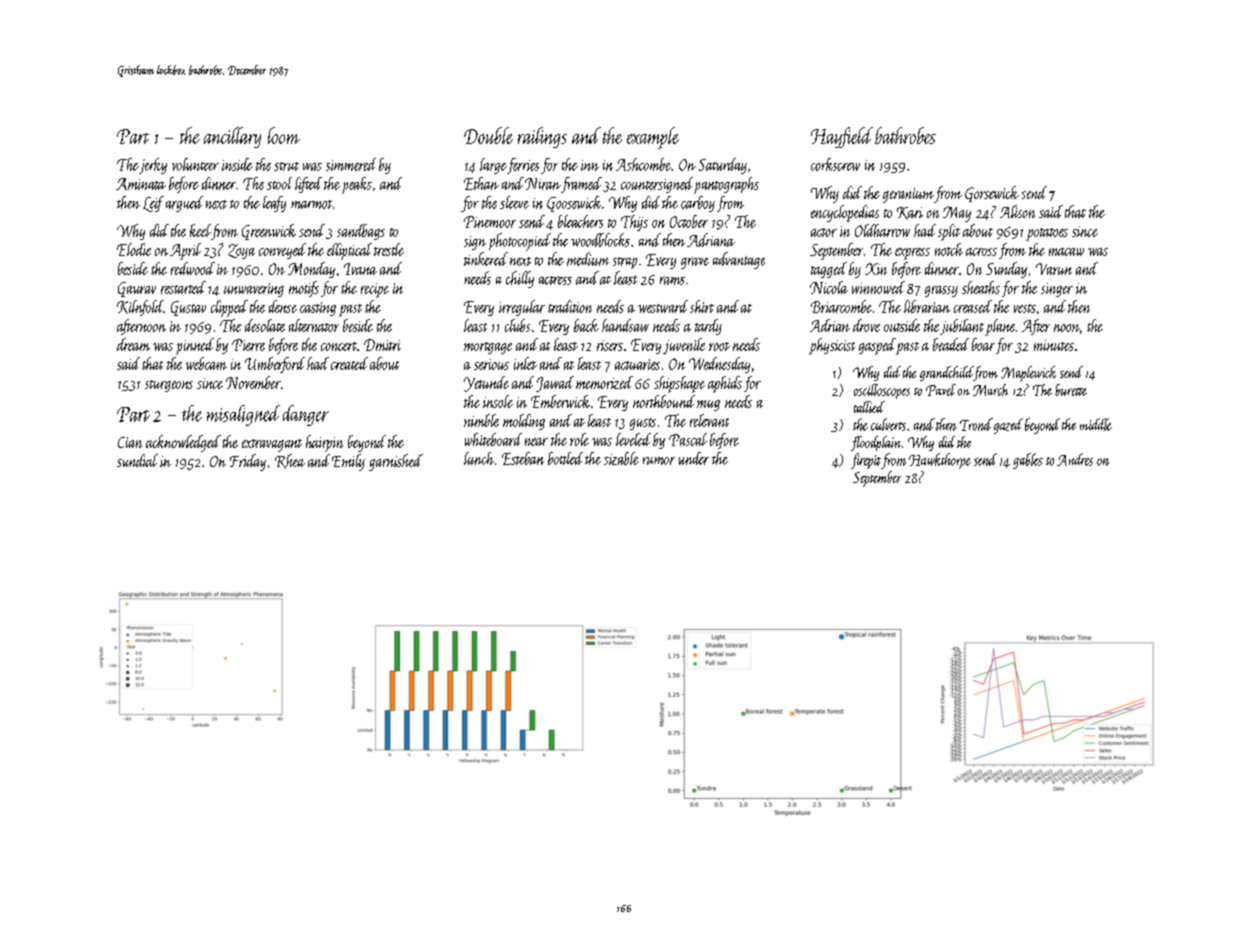  What do you see at coordinates (232, 137) in the page?
I see `ancillary` at bounding box center [232, 137].
